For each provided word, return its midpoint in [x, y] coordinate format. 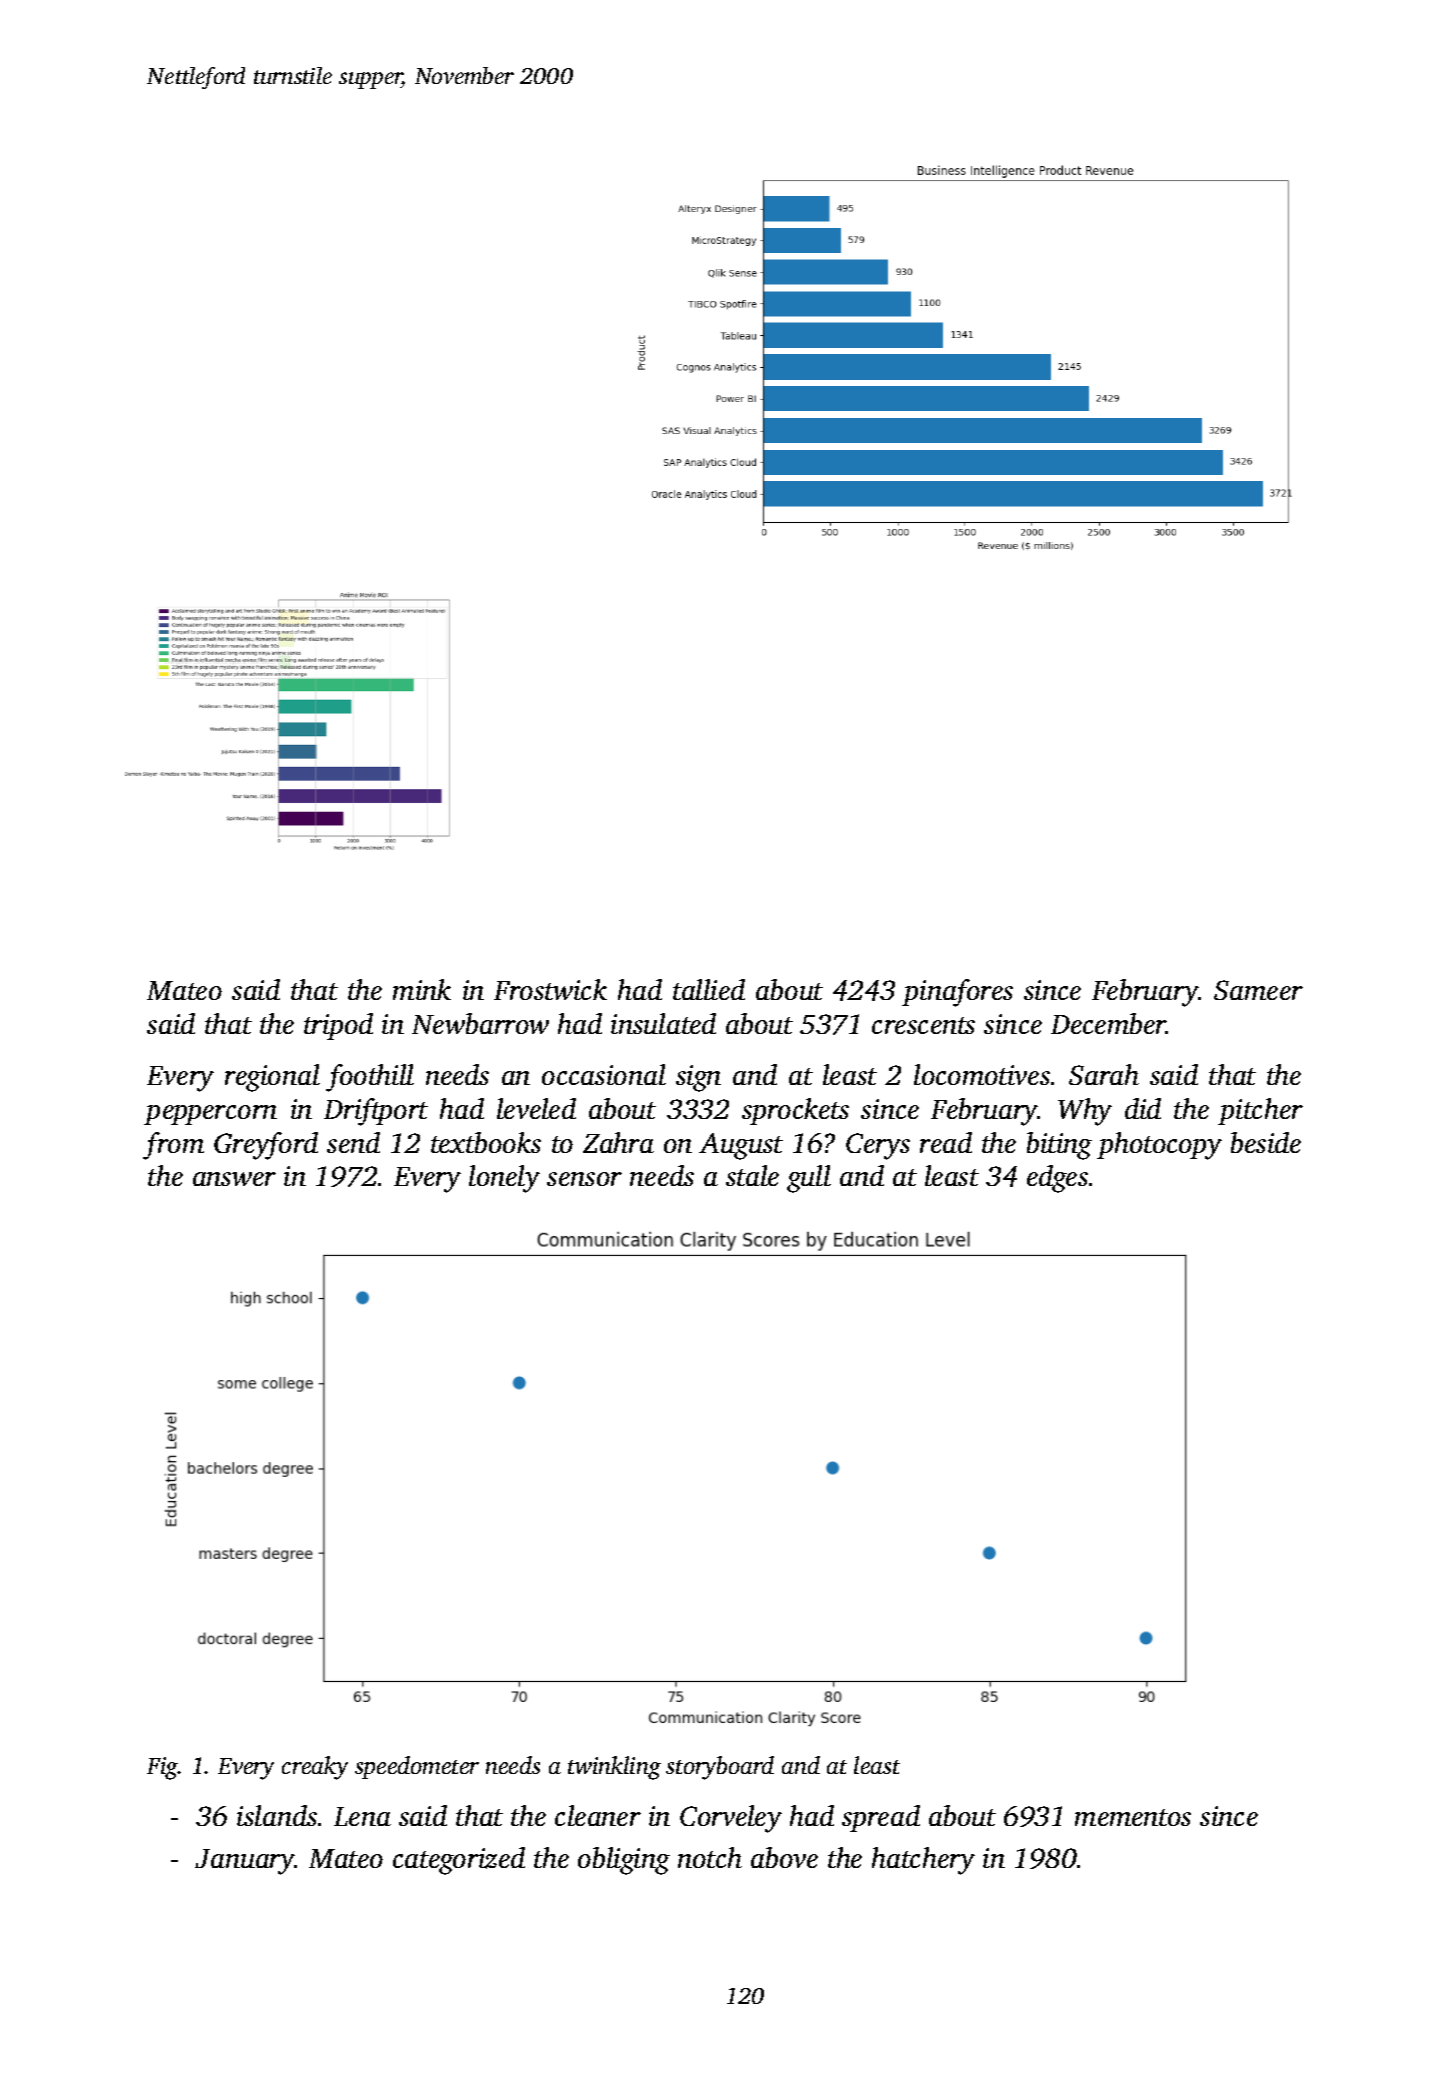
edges [1057, 1179]
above [784, 1857]
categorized [459, 1861]
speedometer [417, 1767]
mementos [1133, 1817]
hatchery [923, 1861]
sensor [584, 1179]
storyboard [720, 1768]
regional [272, 1078]
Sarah [1104, 1074]
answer [234, 1179]
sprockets [795, 1111]
